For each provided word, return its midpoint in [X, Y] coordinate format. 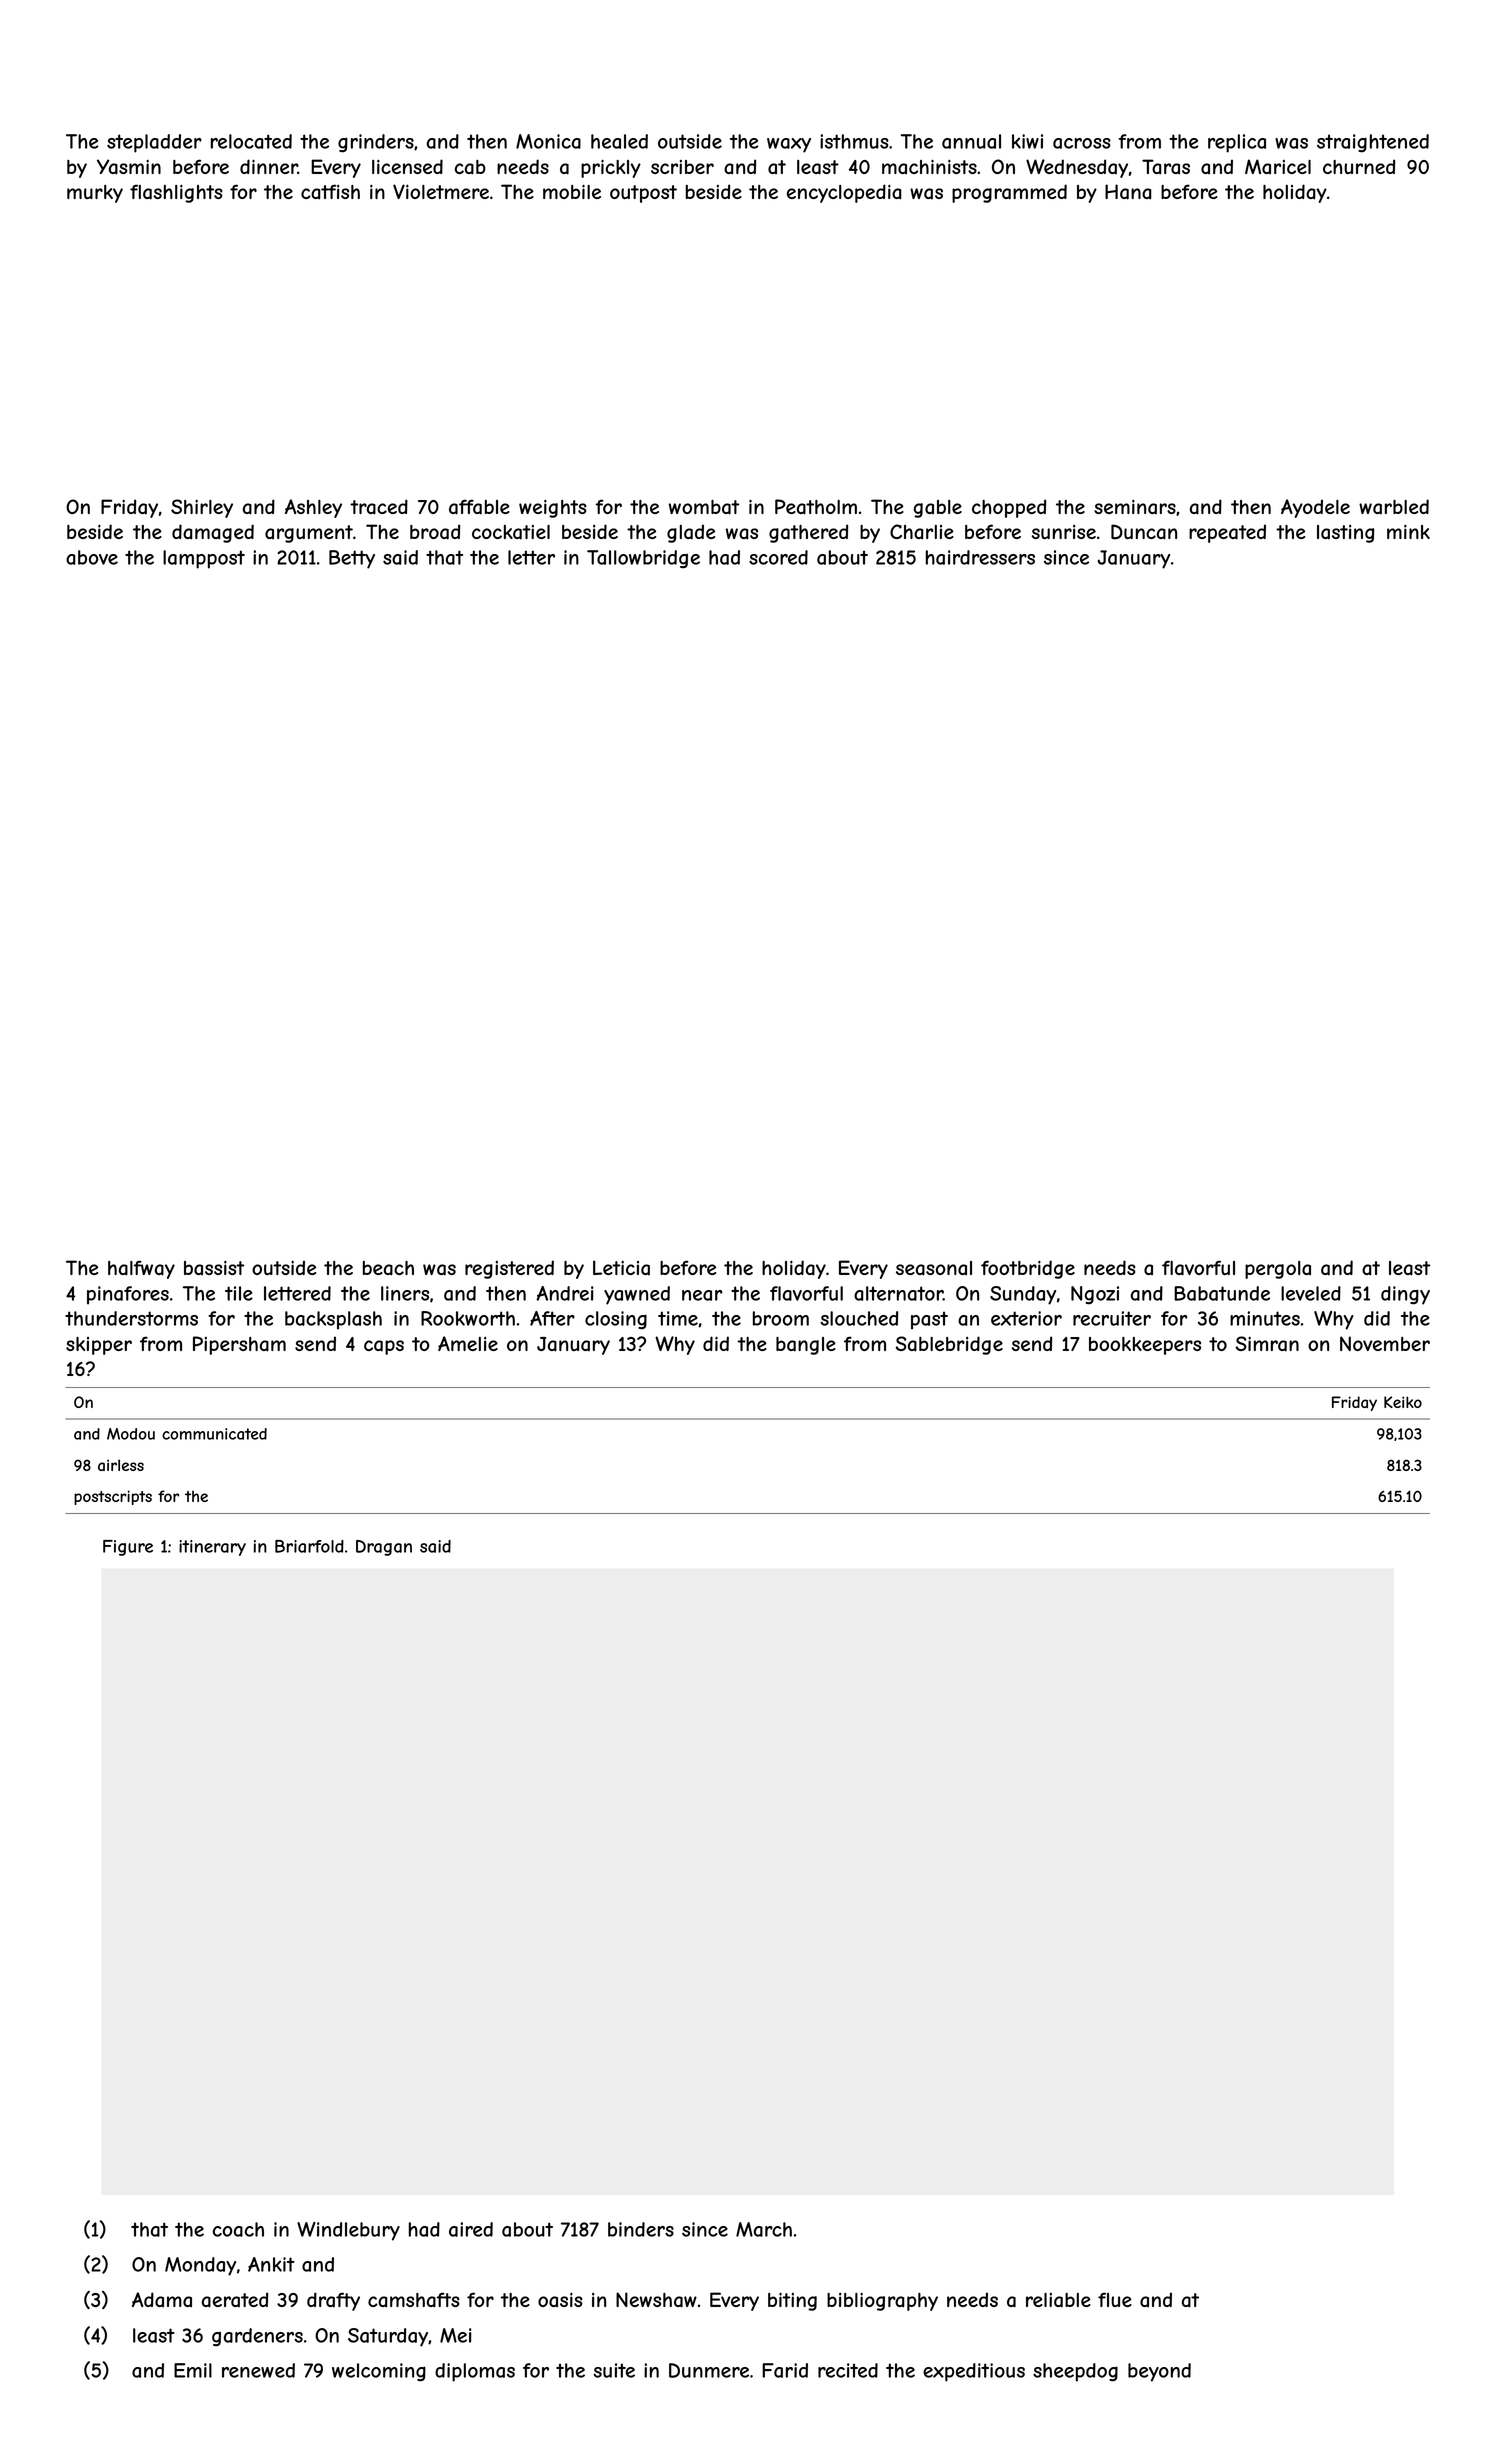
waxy [789, 145]
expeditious [974, 2372]
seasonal [934, 1268]
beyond [1159, 2372]
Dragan [384, 1548]
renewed [258, 2370]
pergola [1278, 1270]
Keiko [1403, 1402]
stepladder [154, 143]
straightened [1373, 143]
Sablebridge [949, 1345]
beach [388, 1268]
